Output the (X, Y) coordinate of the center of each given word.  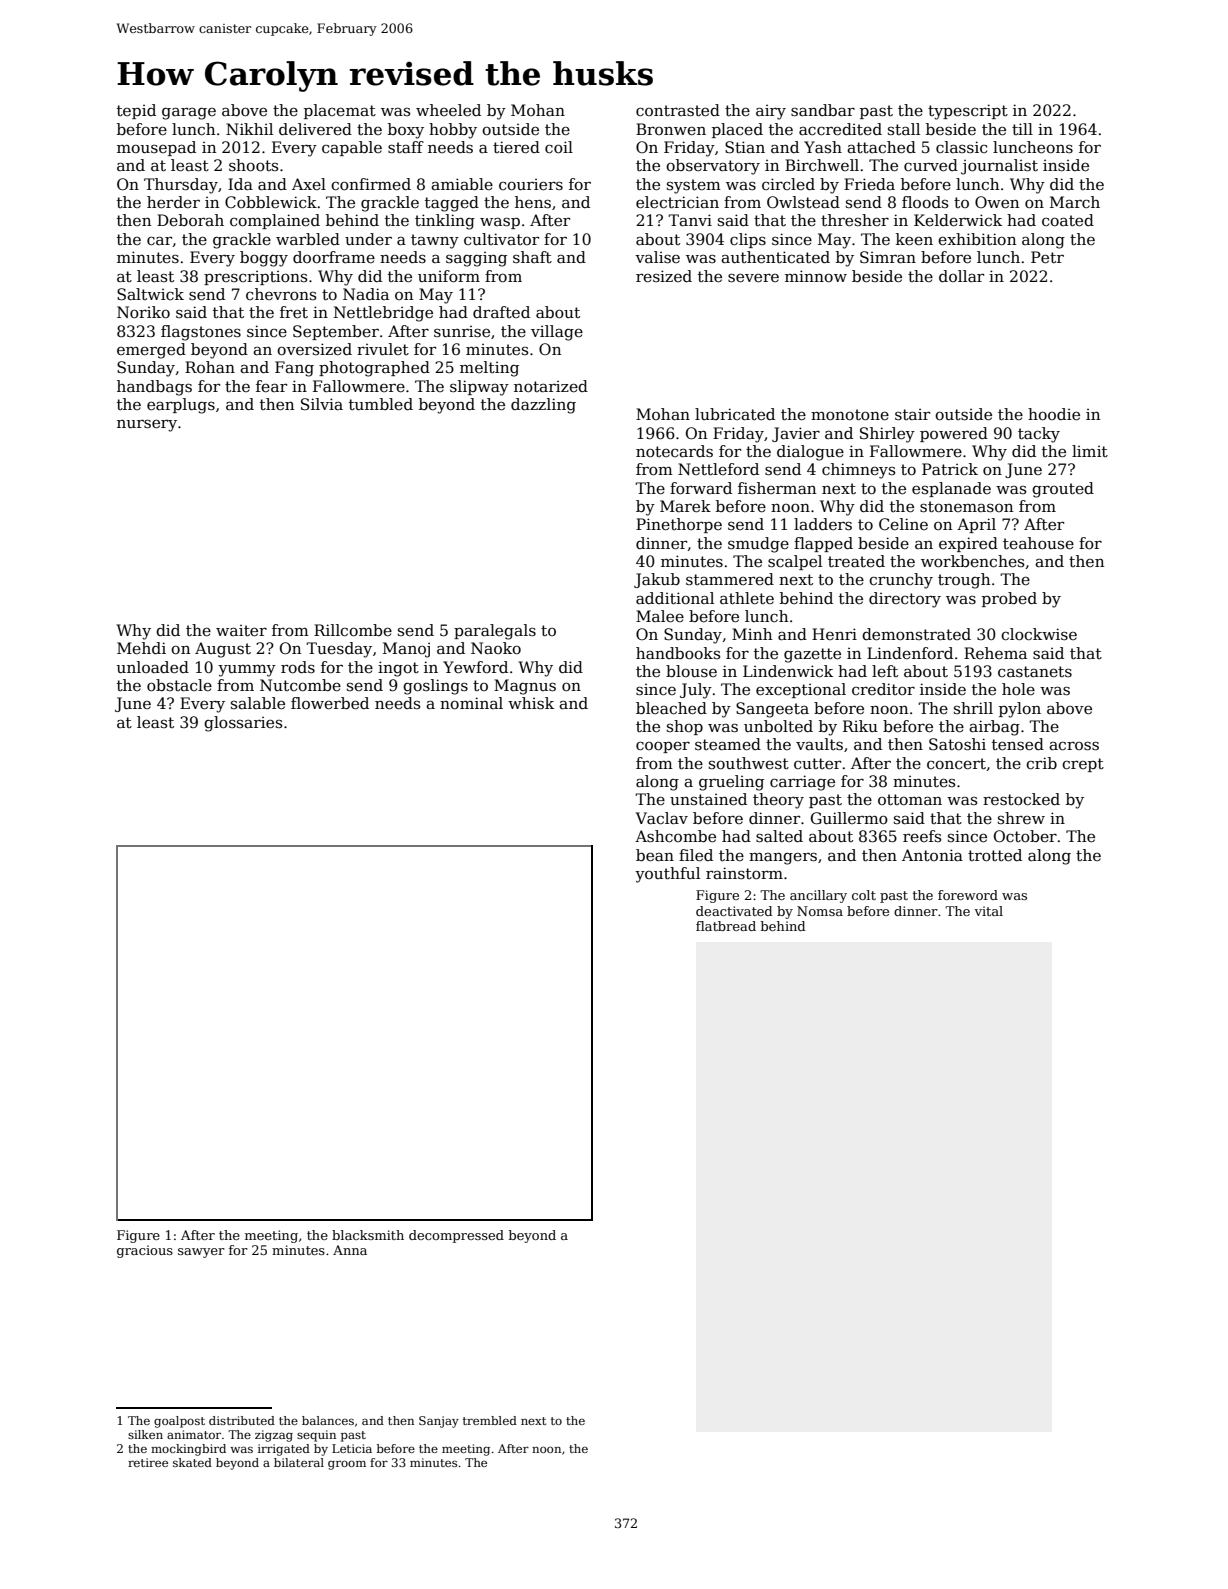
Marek (685, 506)
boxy (406, 131)
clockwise (1039, 634)
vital (988, 911)
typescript (968, 112)
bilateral (299, 1462)
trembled (490, 1420)
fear (271, 386)
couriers (531, 185)
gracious (145, 1251)
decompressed (456, 1236)
